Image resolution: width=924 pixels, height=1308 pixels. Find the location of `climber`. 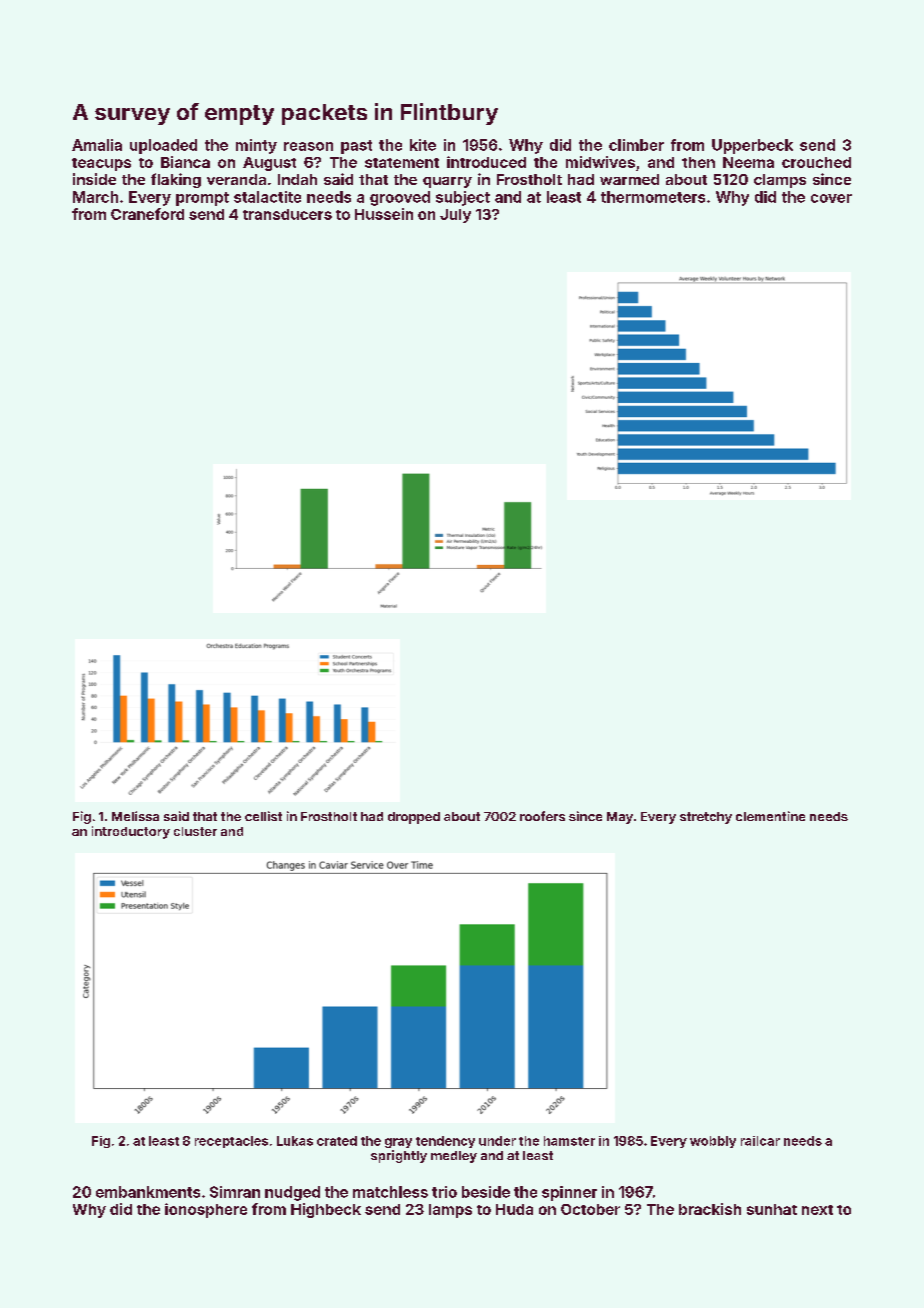

climber is located at coordinates (636, 145).
